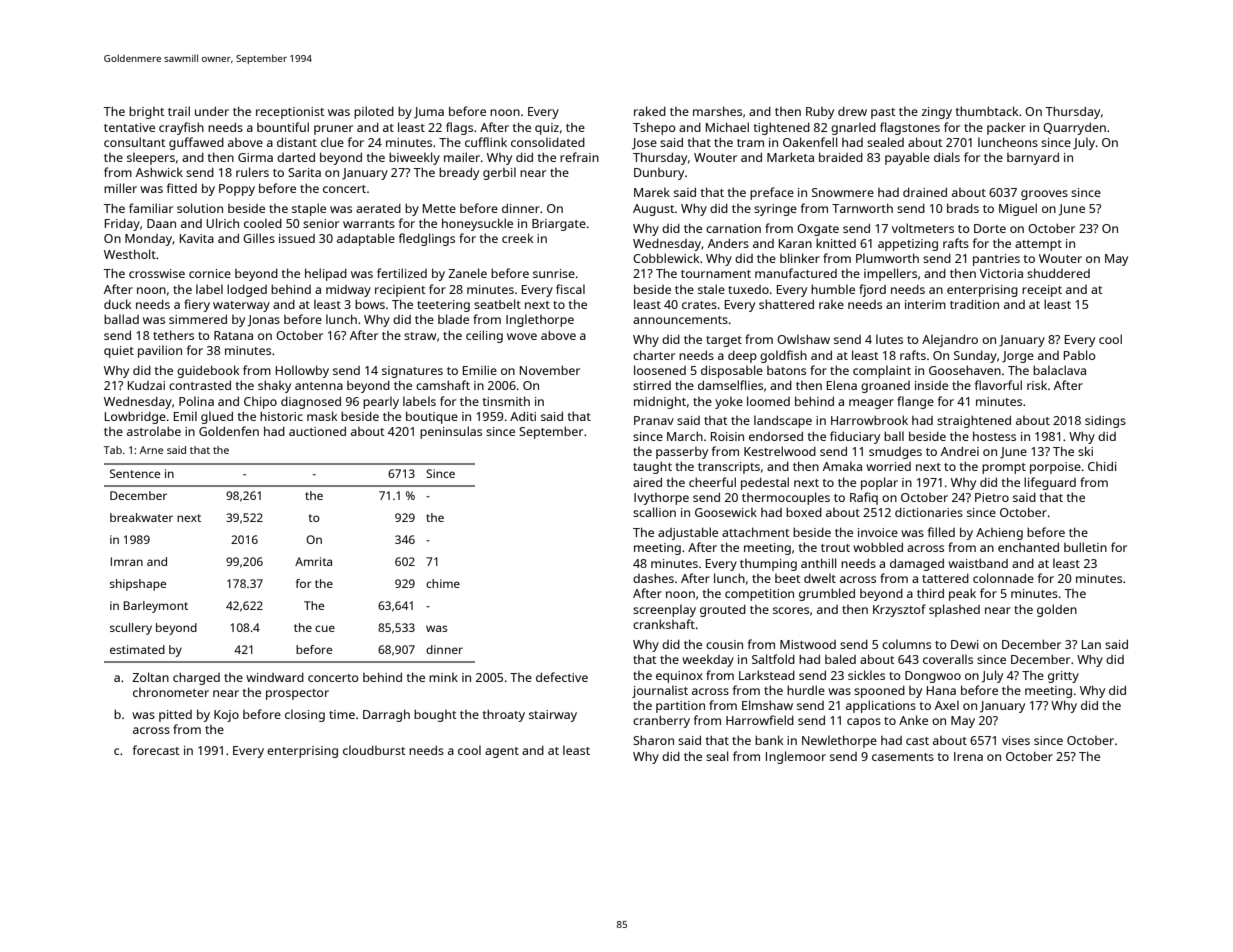  I want to click on Owlshaw, so click(803, 339).
